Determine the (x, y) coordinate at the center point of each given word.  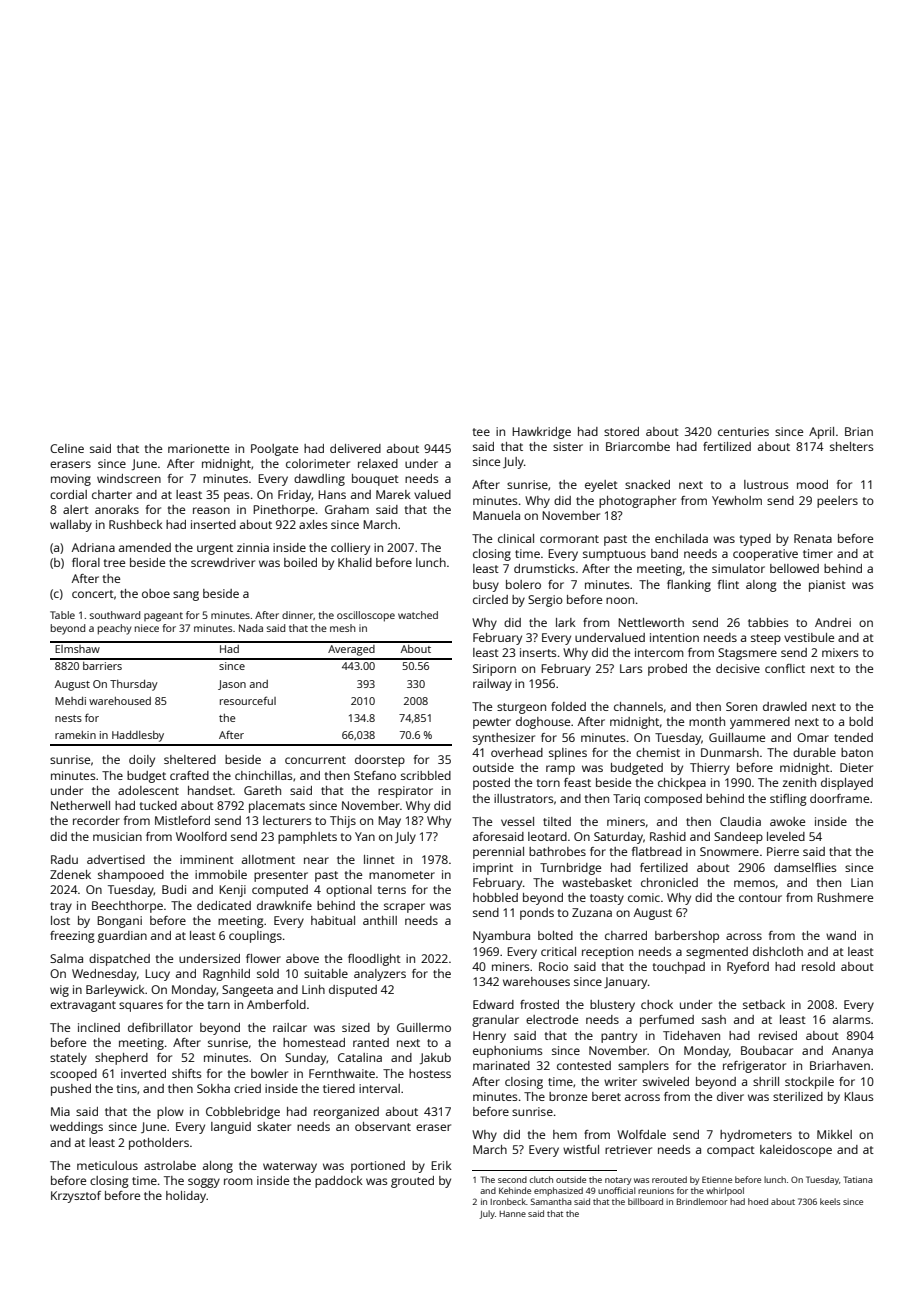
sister (568, 446)
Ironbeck (508, 1201)
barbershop (687, 937)
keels (830, 1201)
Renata (813, 538)
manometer (402, 875)
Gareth (262, 790)
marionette (198, 448)
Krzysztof (76, 1197)
